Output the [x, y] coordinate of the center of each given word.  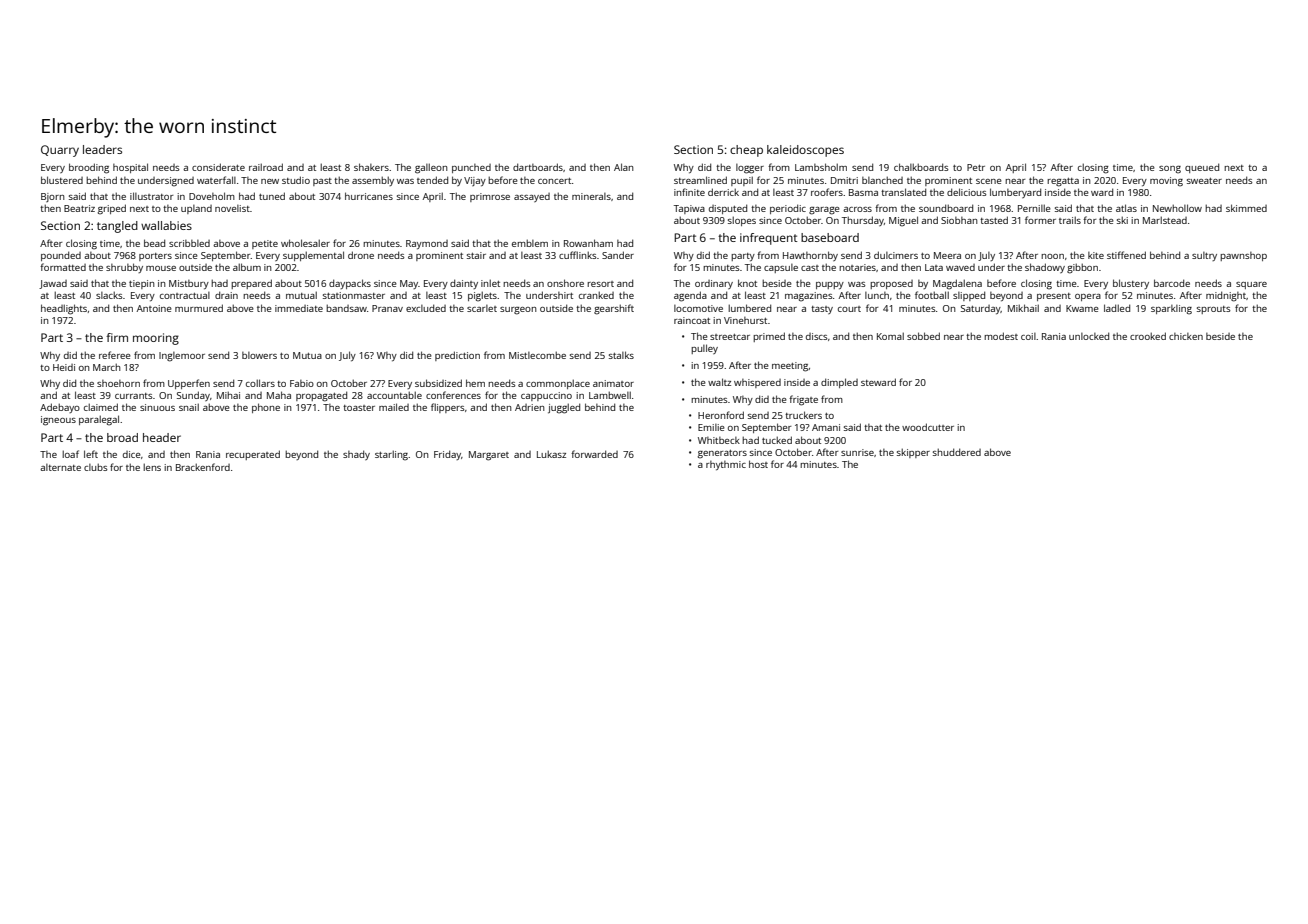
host [758, 464]
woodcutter [928, 427]
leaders [102, 149]
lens [152, 467]
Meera [947, 255]
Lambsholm [821, 167]
